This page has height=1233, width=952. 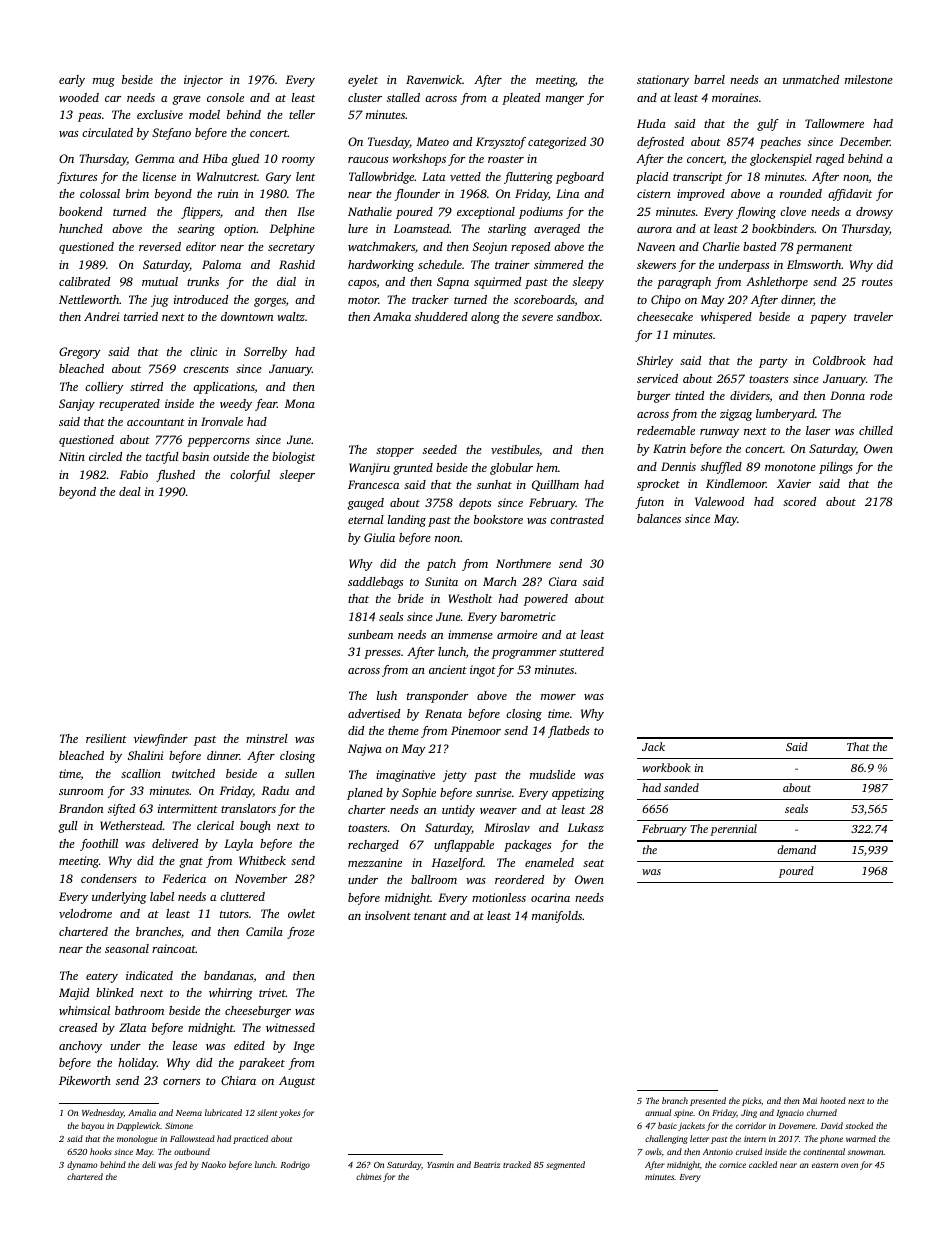 What do you see at coordinates (811, 79) in the page?
I see `unmatched` at bounding box center [811, 79].
